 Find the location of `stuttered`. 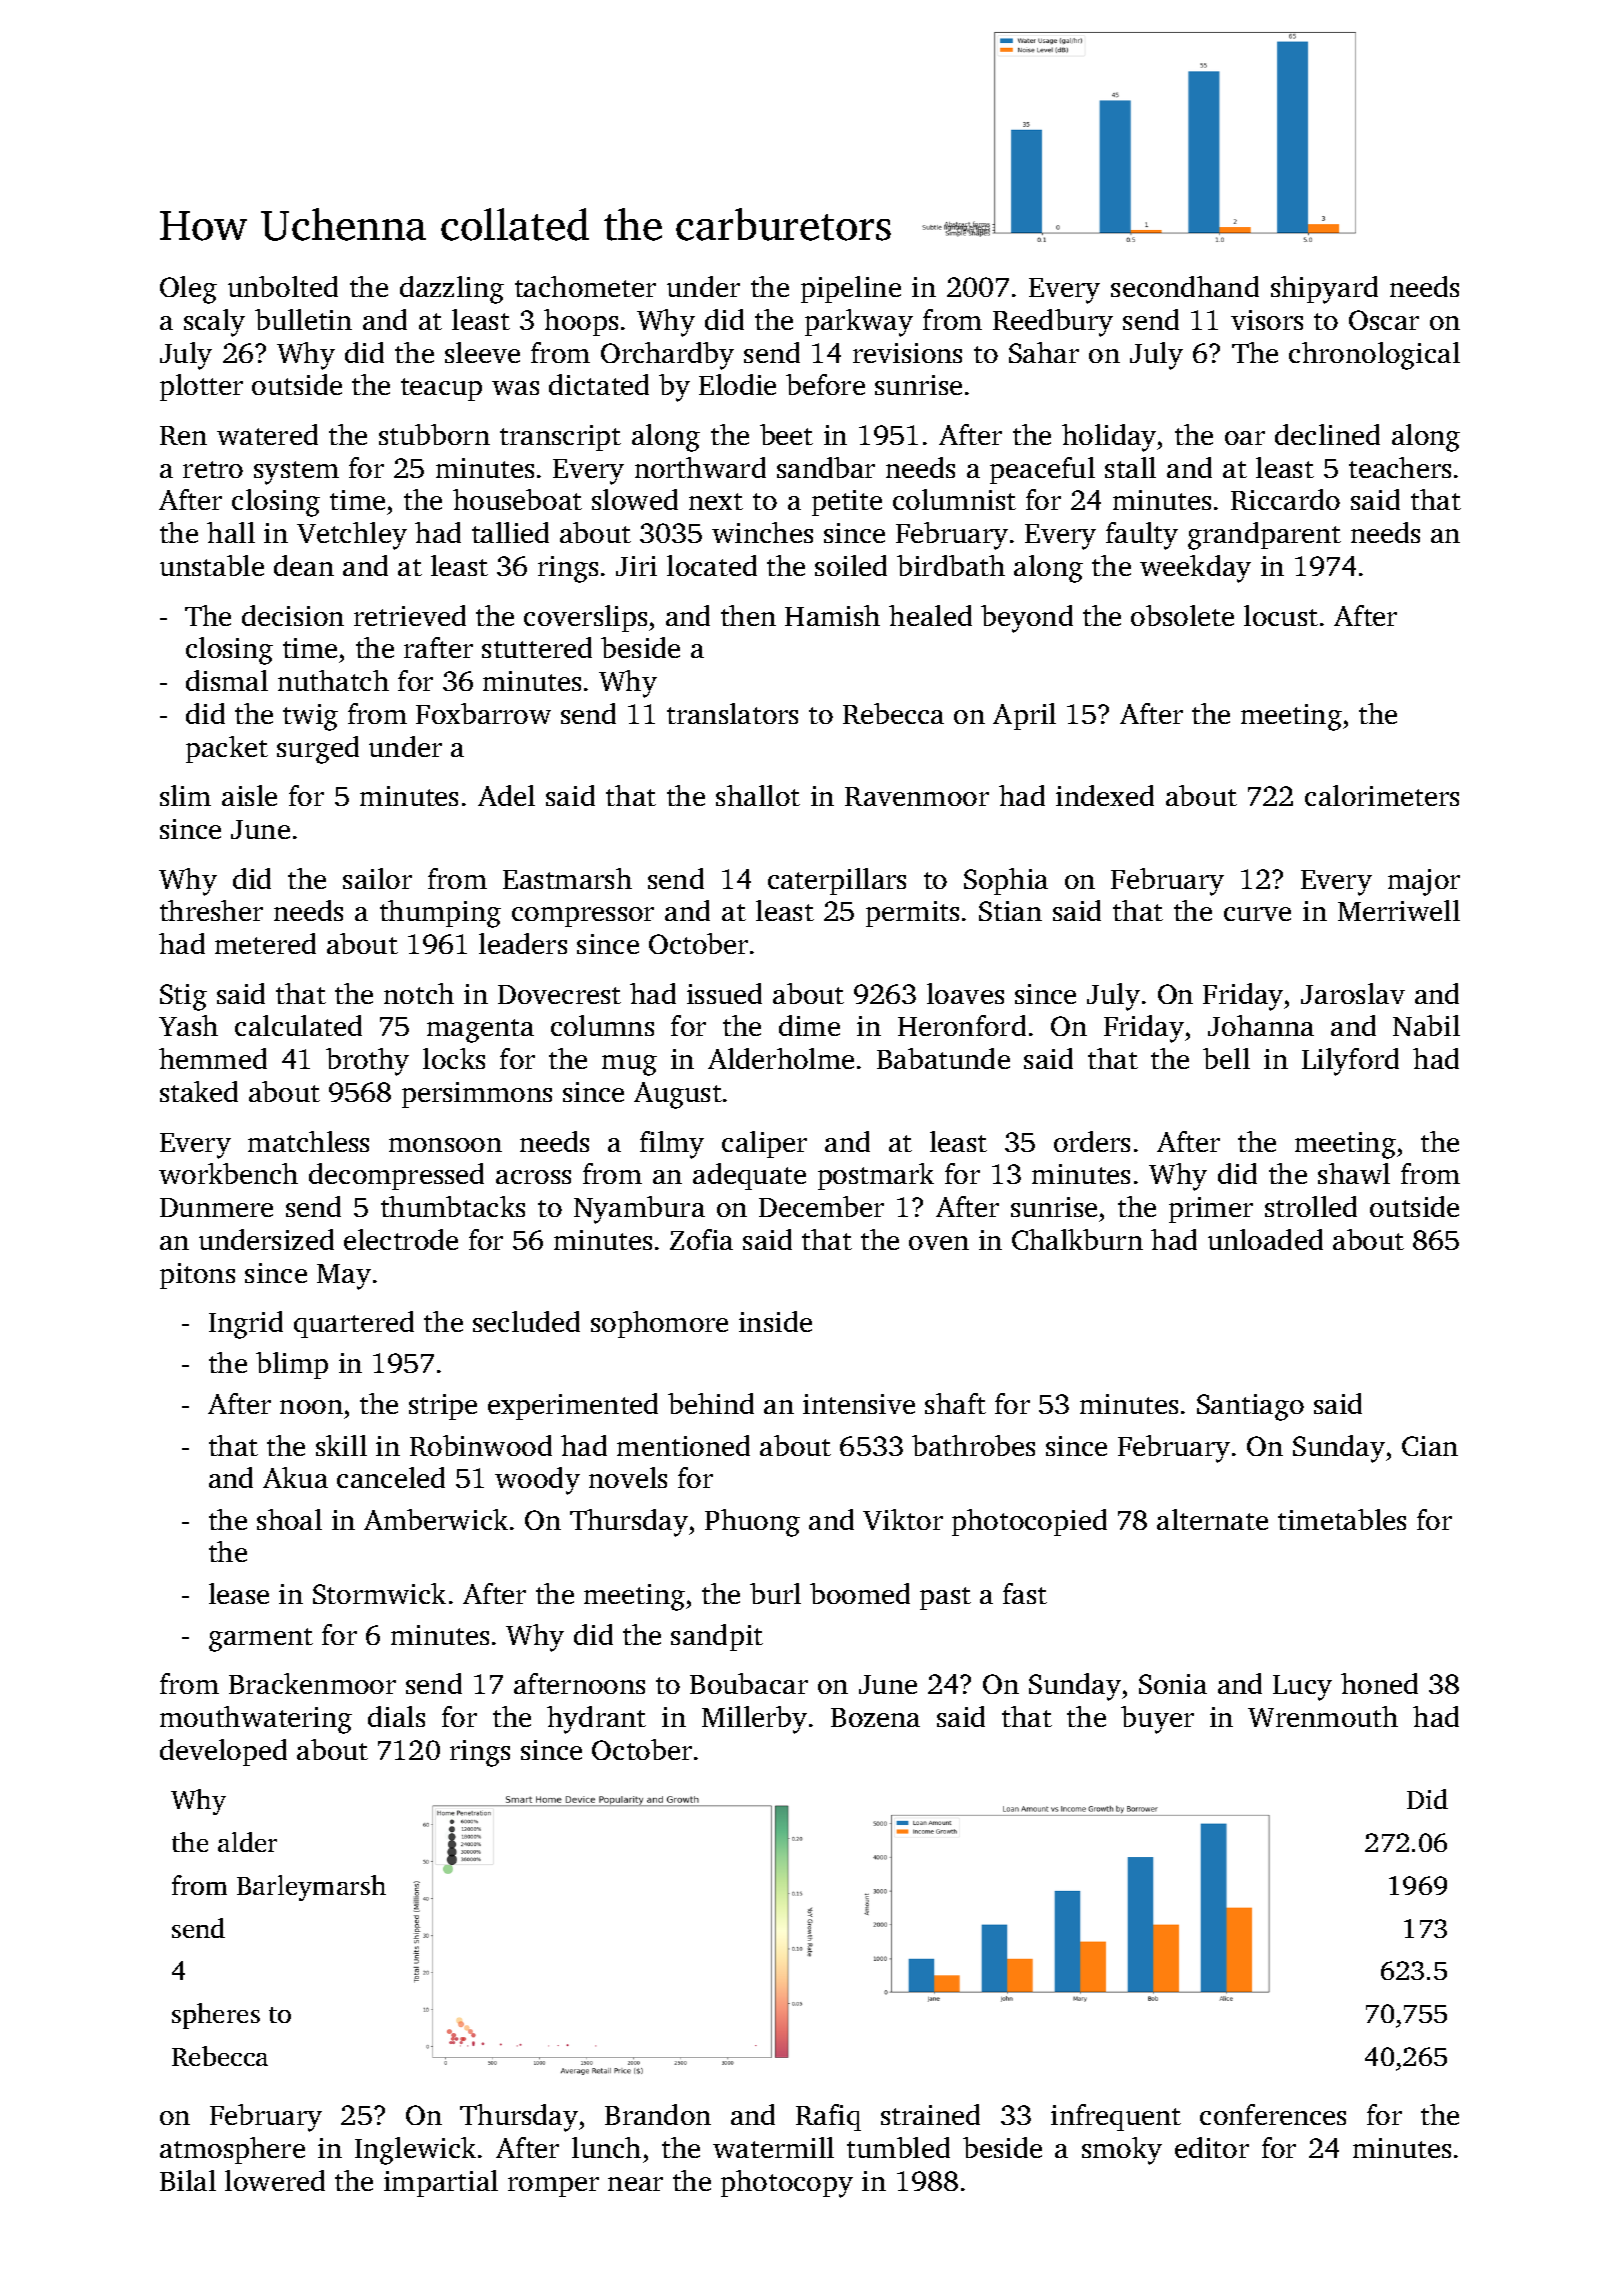

stuttered is located at coordinates (537, 647).
